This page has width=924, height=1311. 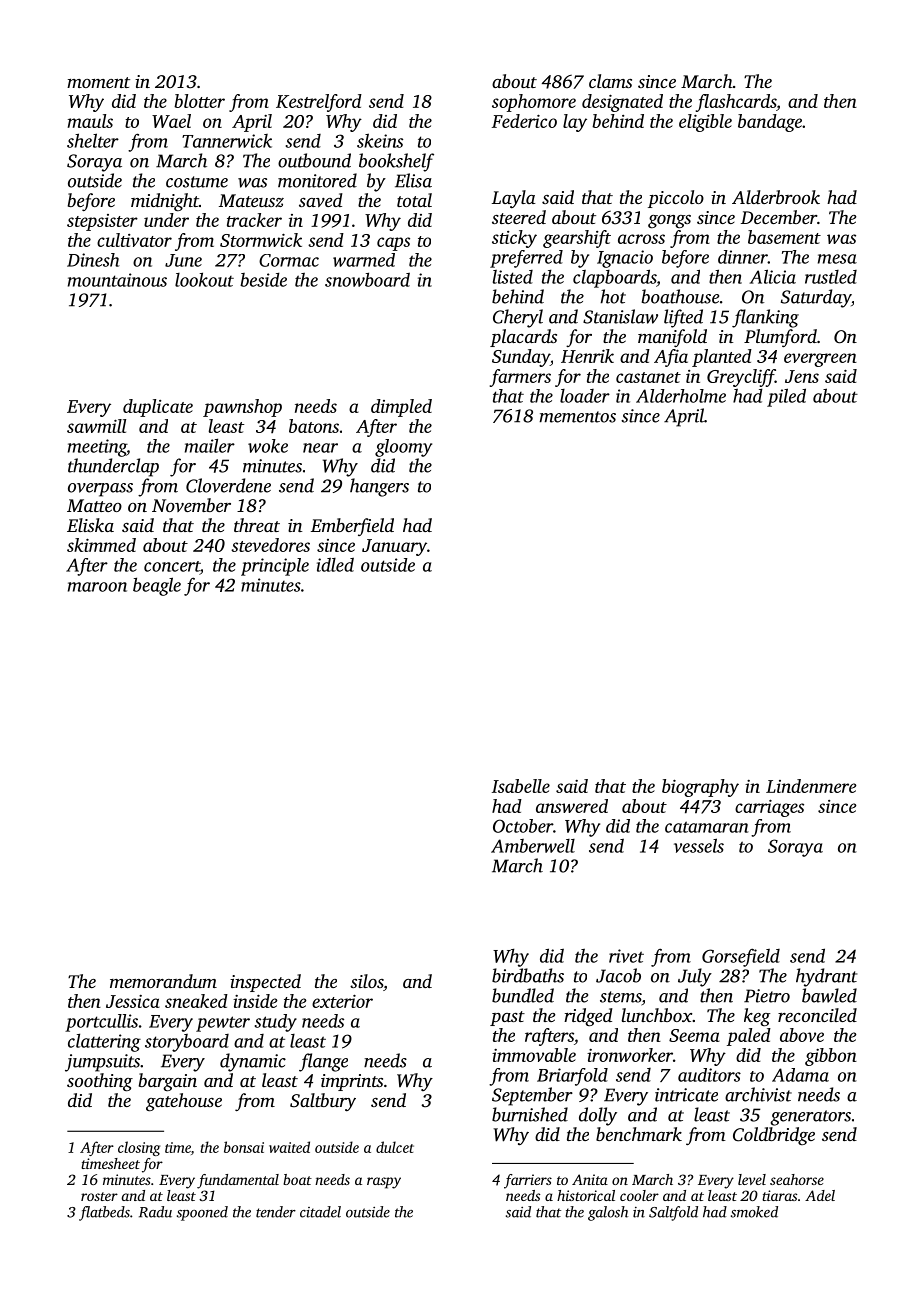 What do you see at coordinates (618, 975) in the page?
I see `Jacob` at bounding box center [618, 975].
